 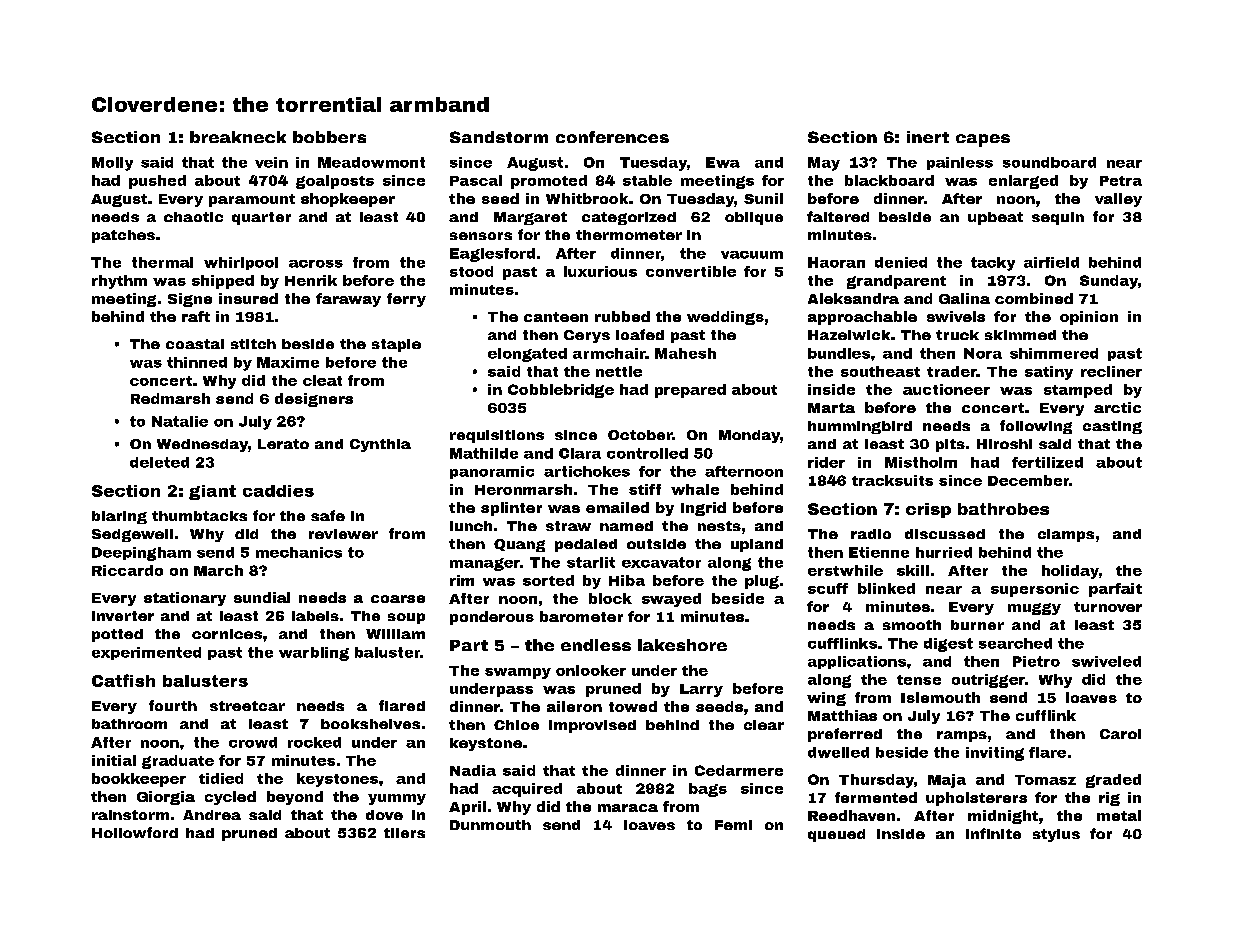 I want to click on Chloe, so click(x=516, y=725).
